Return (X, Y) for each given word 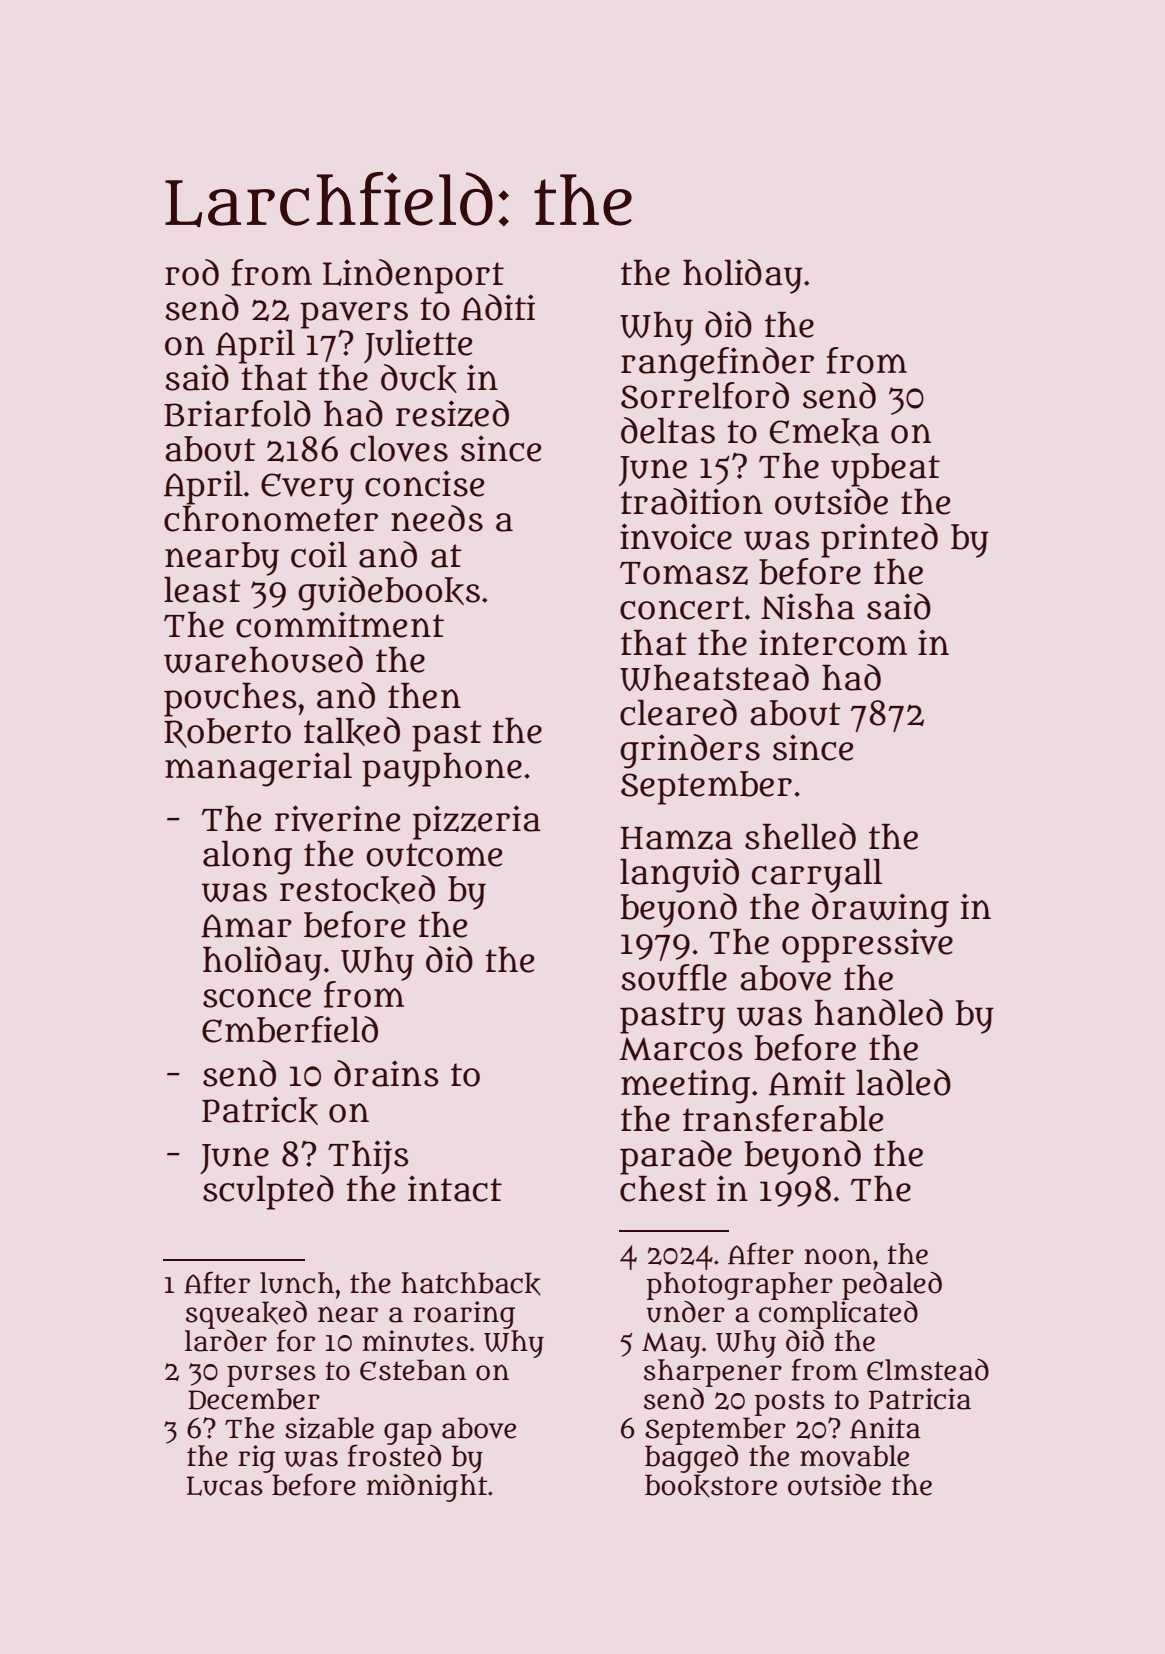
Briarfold (237, 413)
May (671, 1345)
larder (226, 1341)
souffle (674, 977)
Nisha (808, 606)
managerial (258, 769)
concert (682, 608)
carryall (817, 876)
